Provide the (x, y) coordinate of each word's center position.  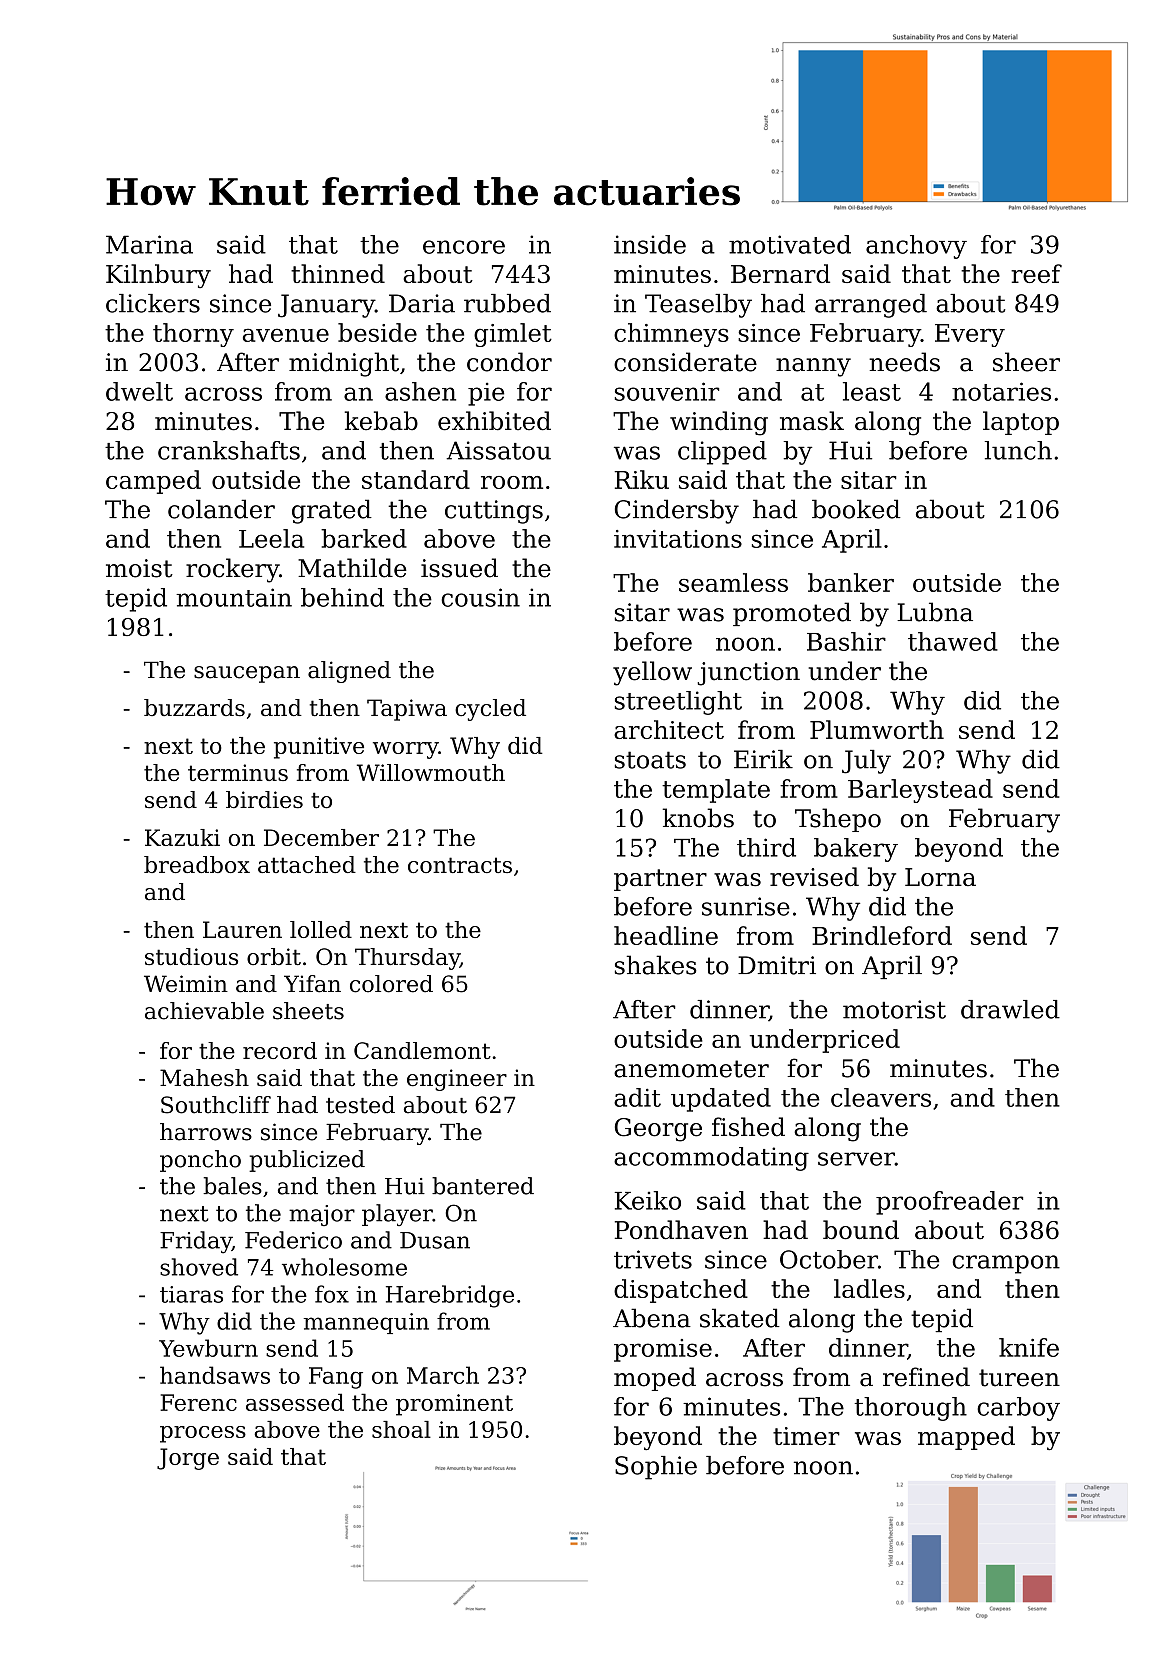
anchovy (916, 247)
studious (191, 956)
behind (342, 597)
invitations (678, 539)
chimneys (671, 335)
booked (856, 509)
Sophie (656, 1468)
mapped (966, 1438)
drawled (1010, 1009)
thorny (193, 335)
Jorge (188, 1459)
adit (637, 1097)
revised (814, 877)
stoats (650, 760)
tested (360, 1105)
